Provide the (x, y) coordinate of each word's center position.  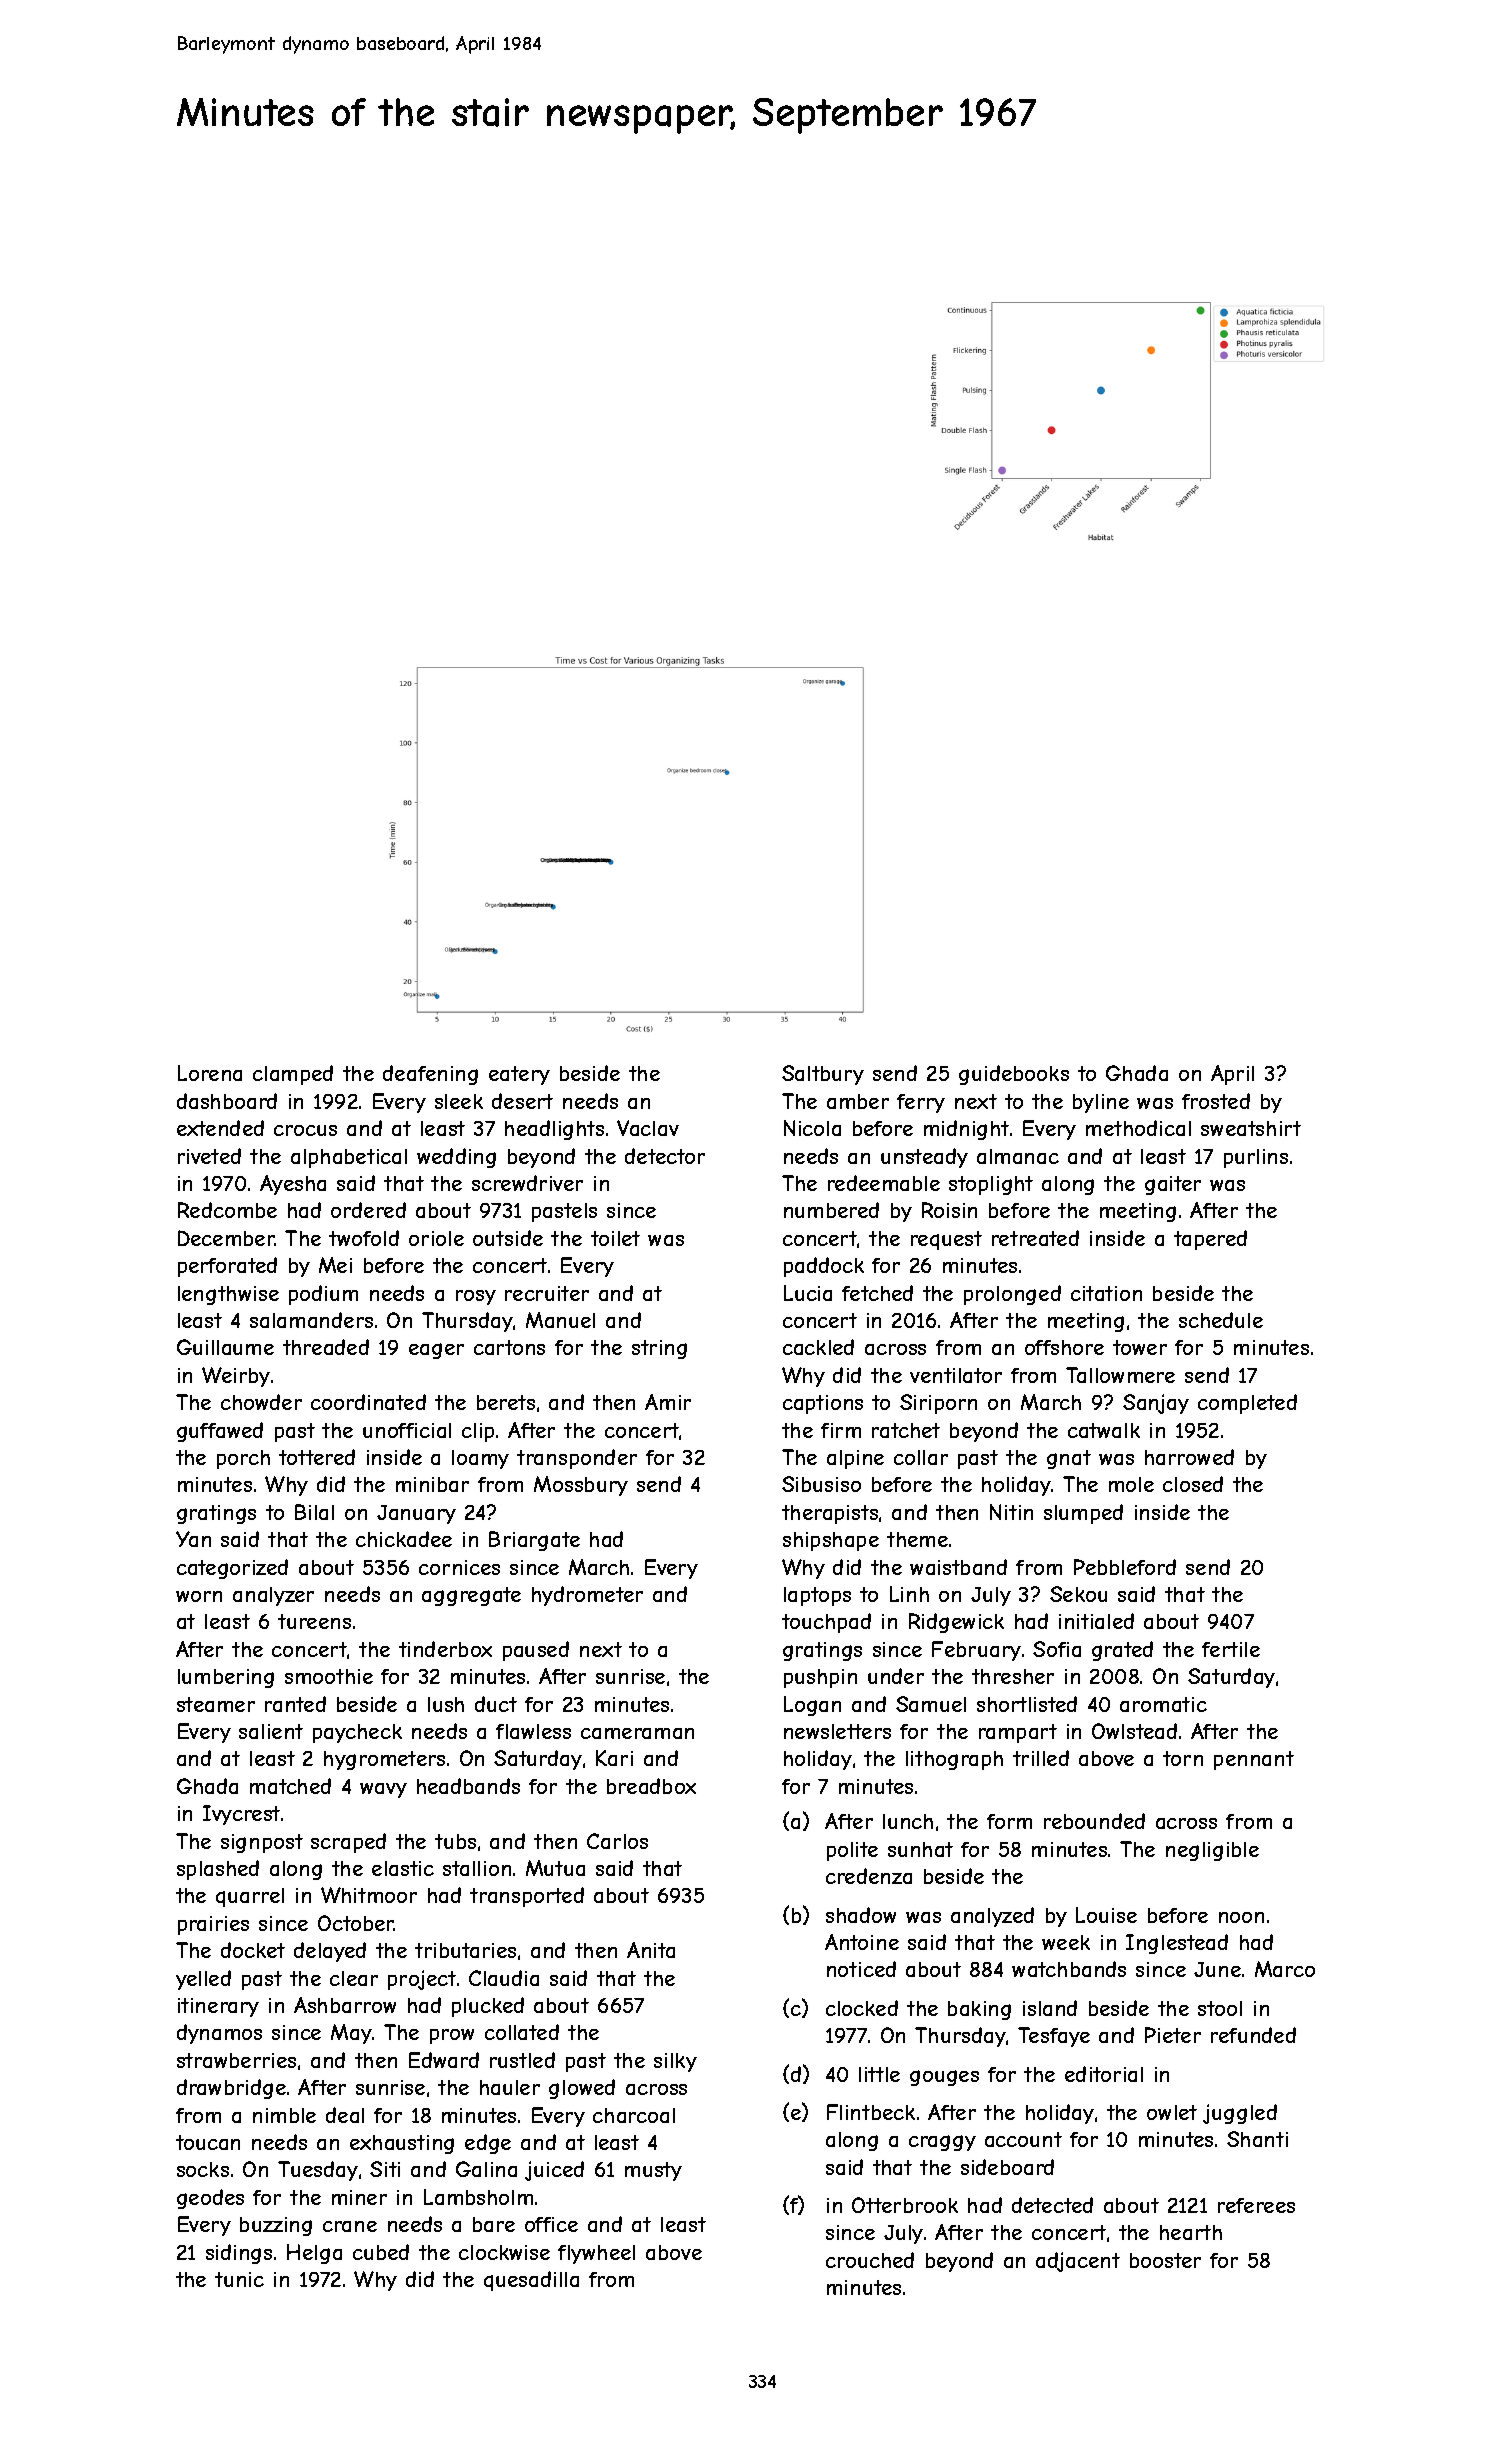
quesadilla (531, 2281)
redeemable (884, 1183)
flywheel (596, 2254)
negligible (1212, 1851)
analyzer (273, 1596)
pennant (1254, 1760)
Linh (909, 1594)
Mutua (555, 1868)
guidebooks (1014, 1075)
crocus (305, 1130)
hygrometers (384, 1760)
